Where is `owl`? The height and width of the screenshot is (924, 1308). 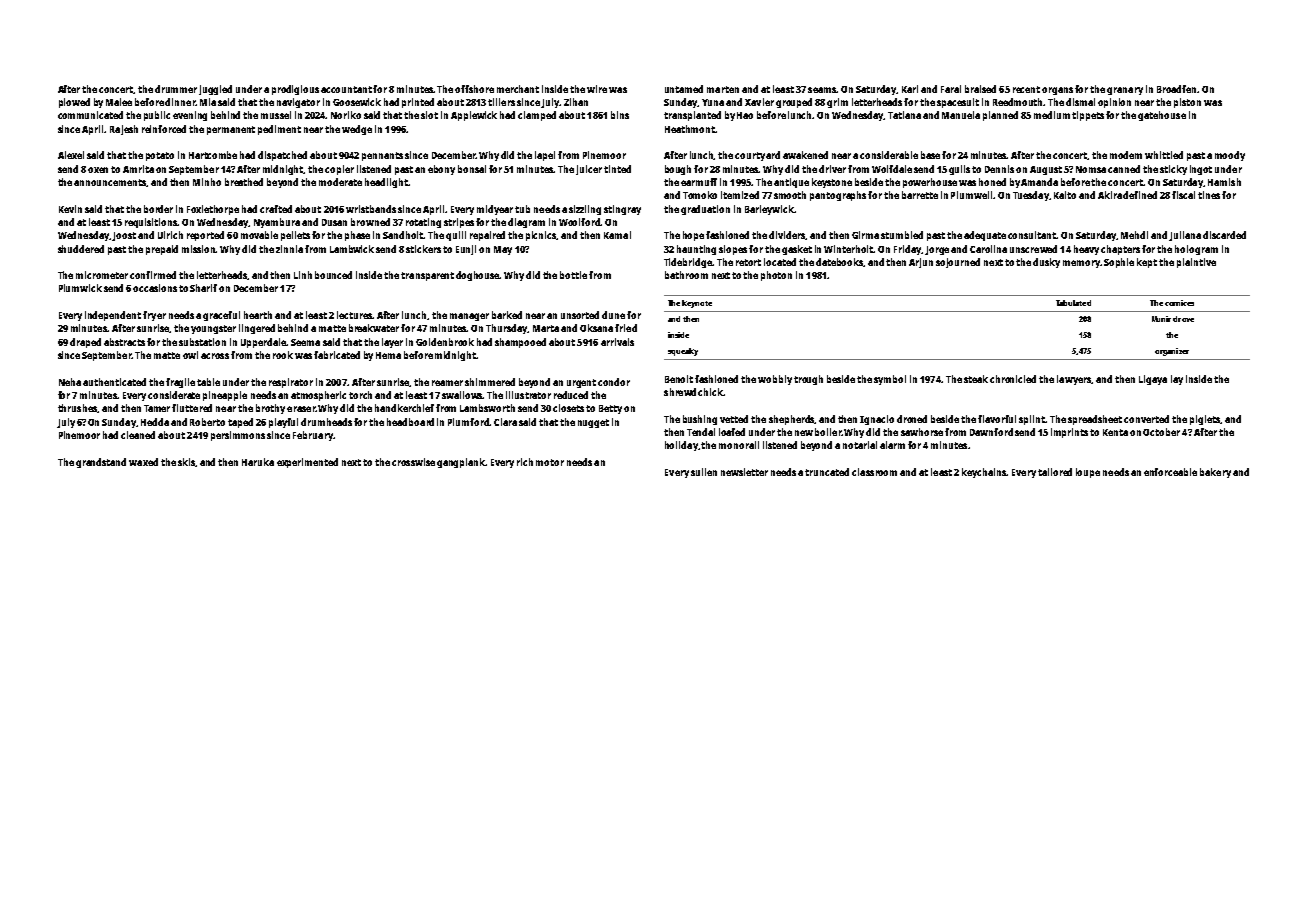 owl is located at coordinates (190, 355).
